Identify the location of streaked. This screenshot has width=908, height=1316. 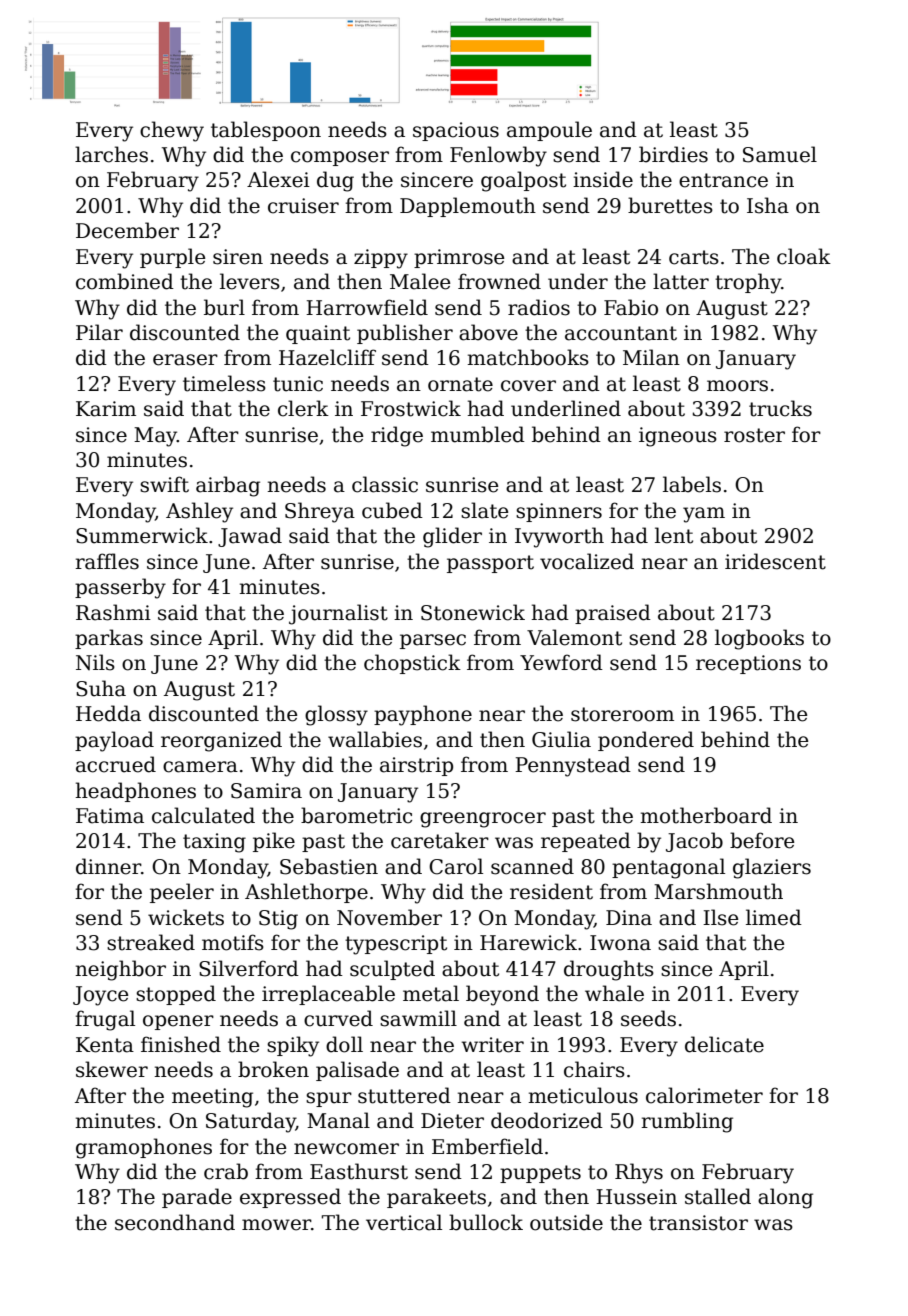
(151, 942).
